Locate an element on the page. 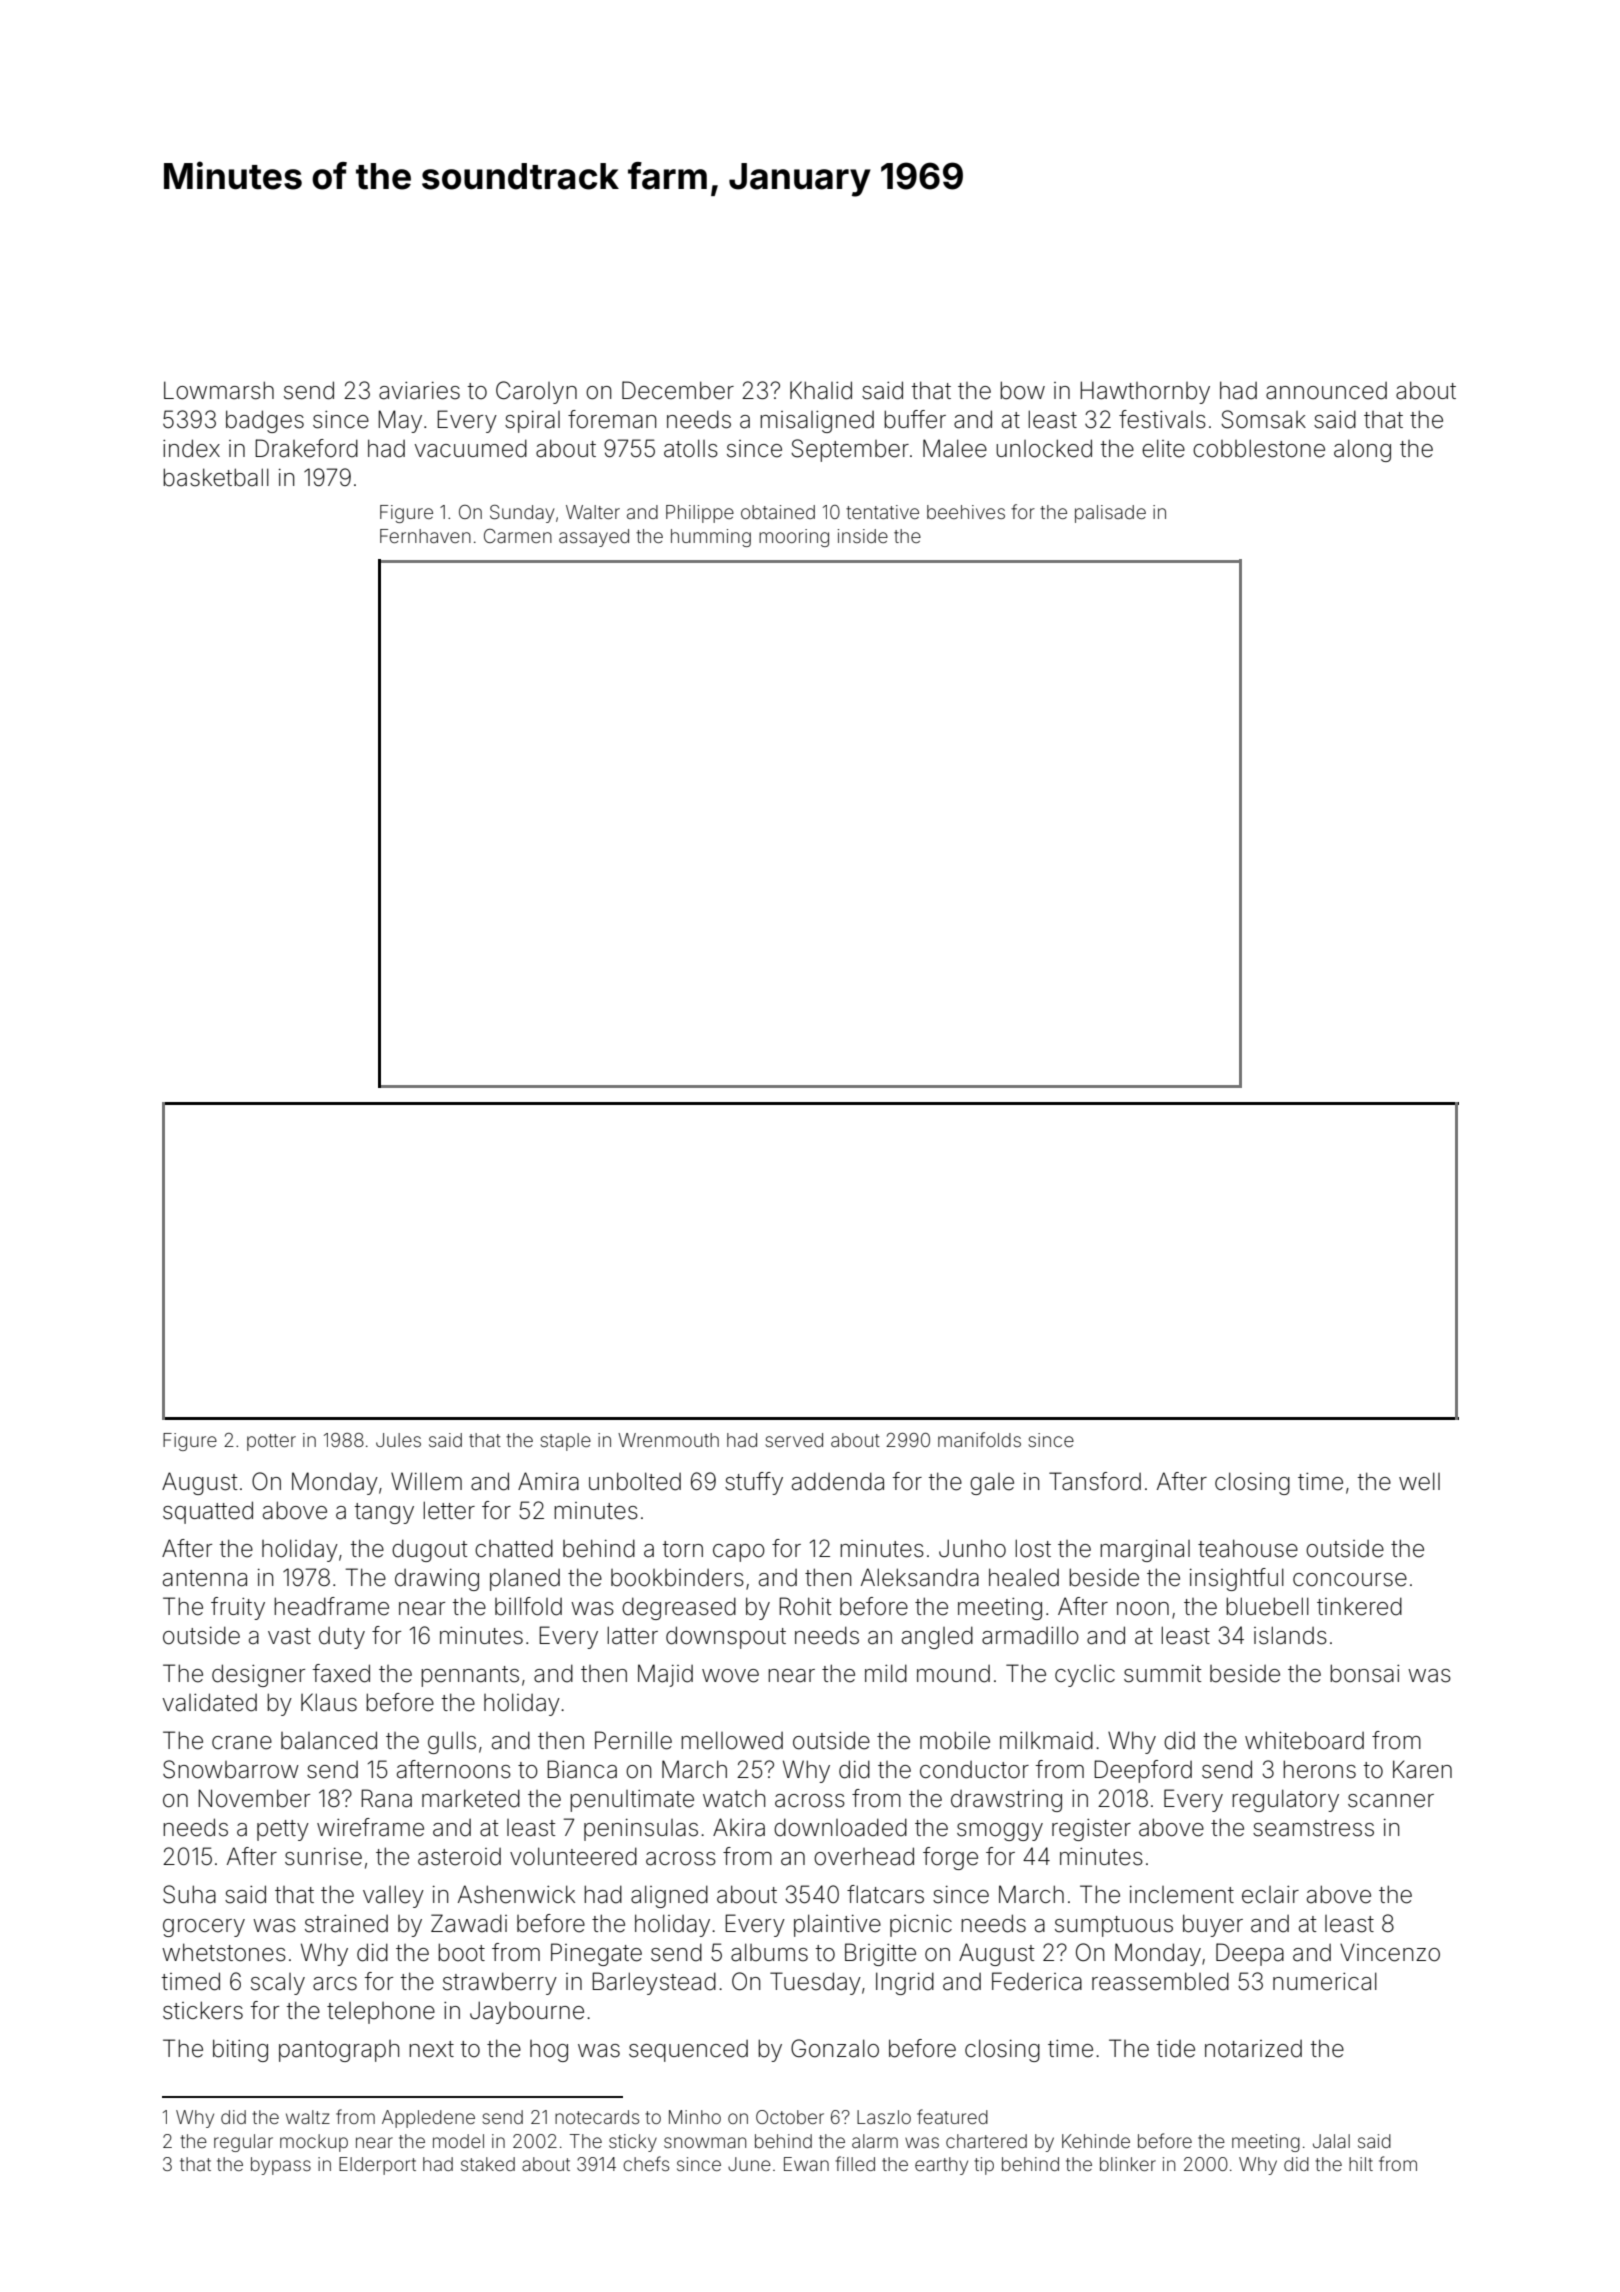 This page has height=2292, width=1620. potter is located at coordinates (271, 1442).
